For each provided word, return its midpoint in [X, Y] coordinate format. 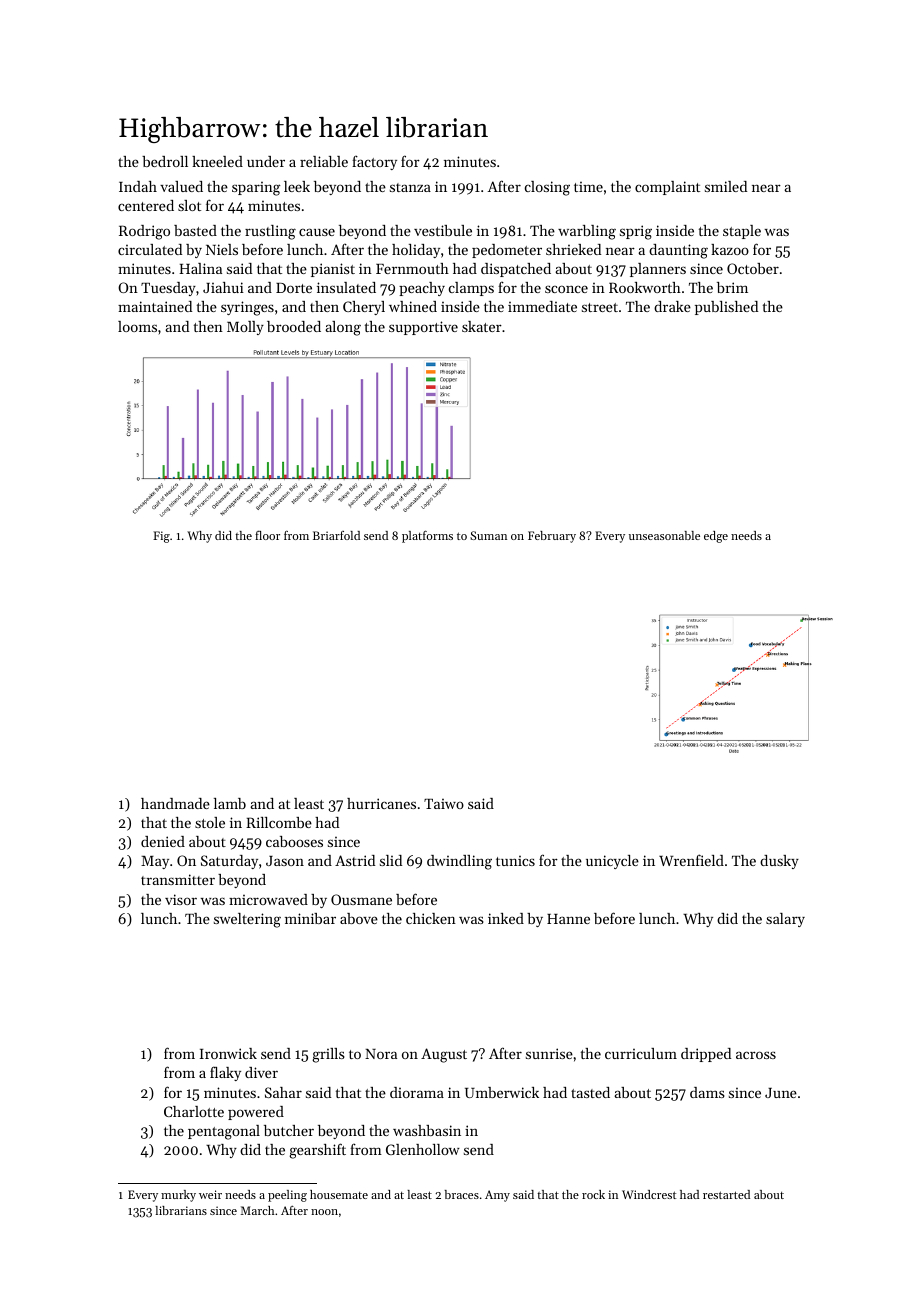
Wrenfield [691, 860]
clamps [471, 289]
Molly [245, 328]
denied [163, 841]
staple [742, 232]
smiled [726, 186]
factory [374, 163]
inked [506, 918]
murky [178, 1196]
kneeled [217, 161]
